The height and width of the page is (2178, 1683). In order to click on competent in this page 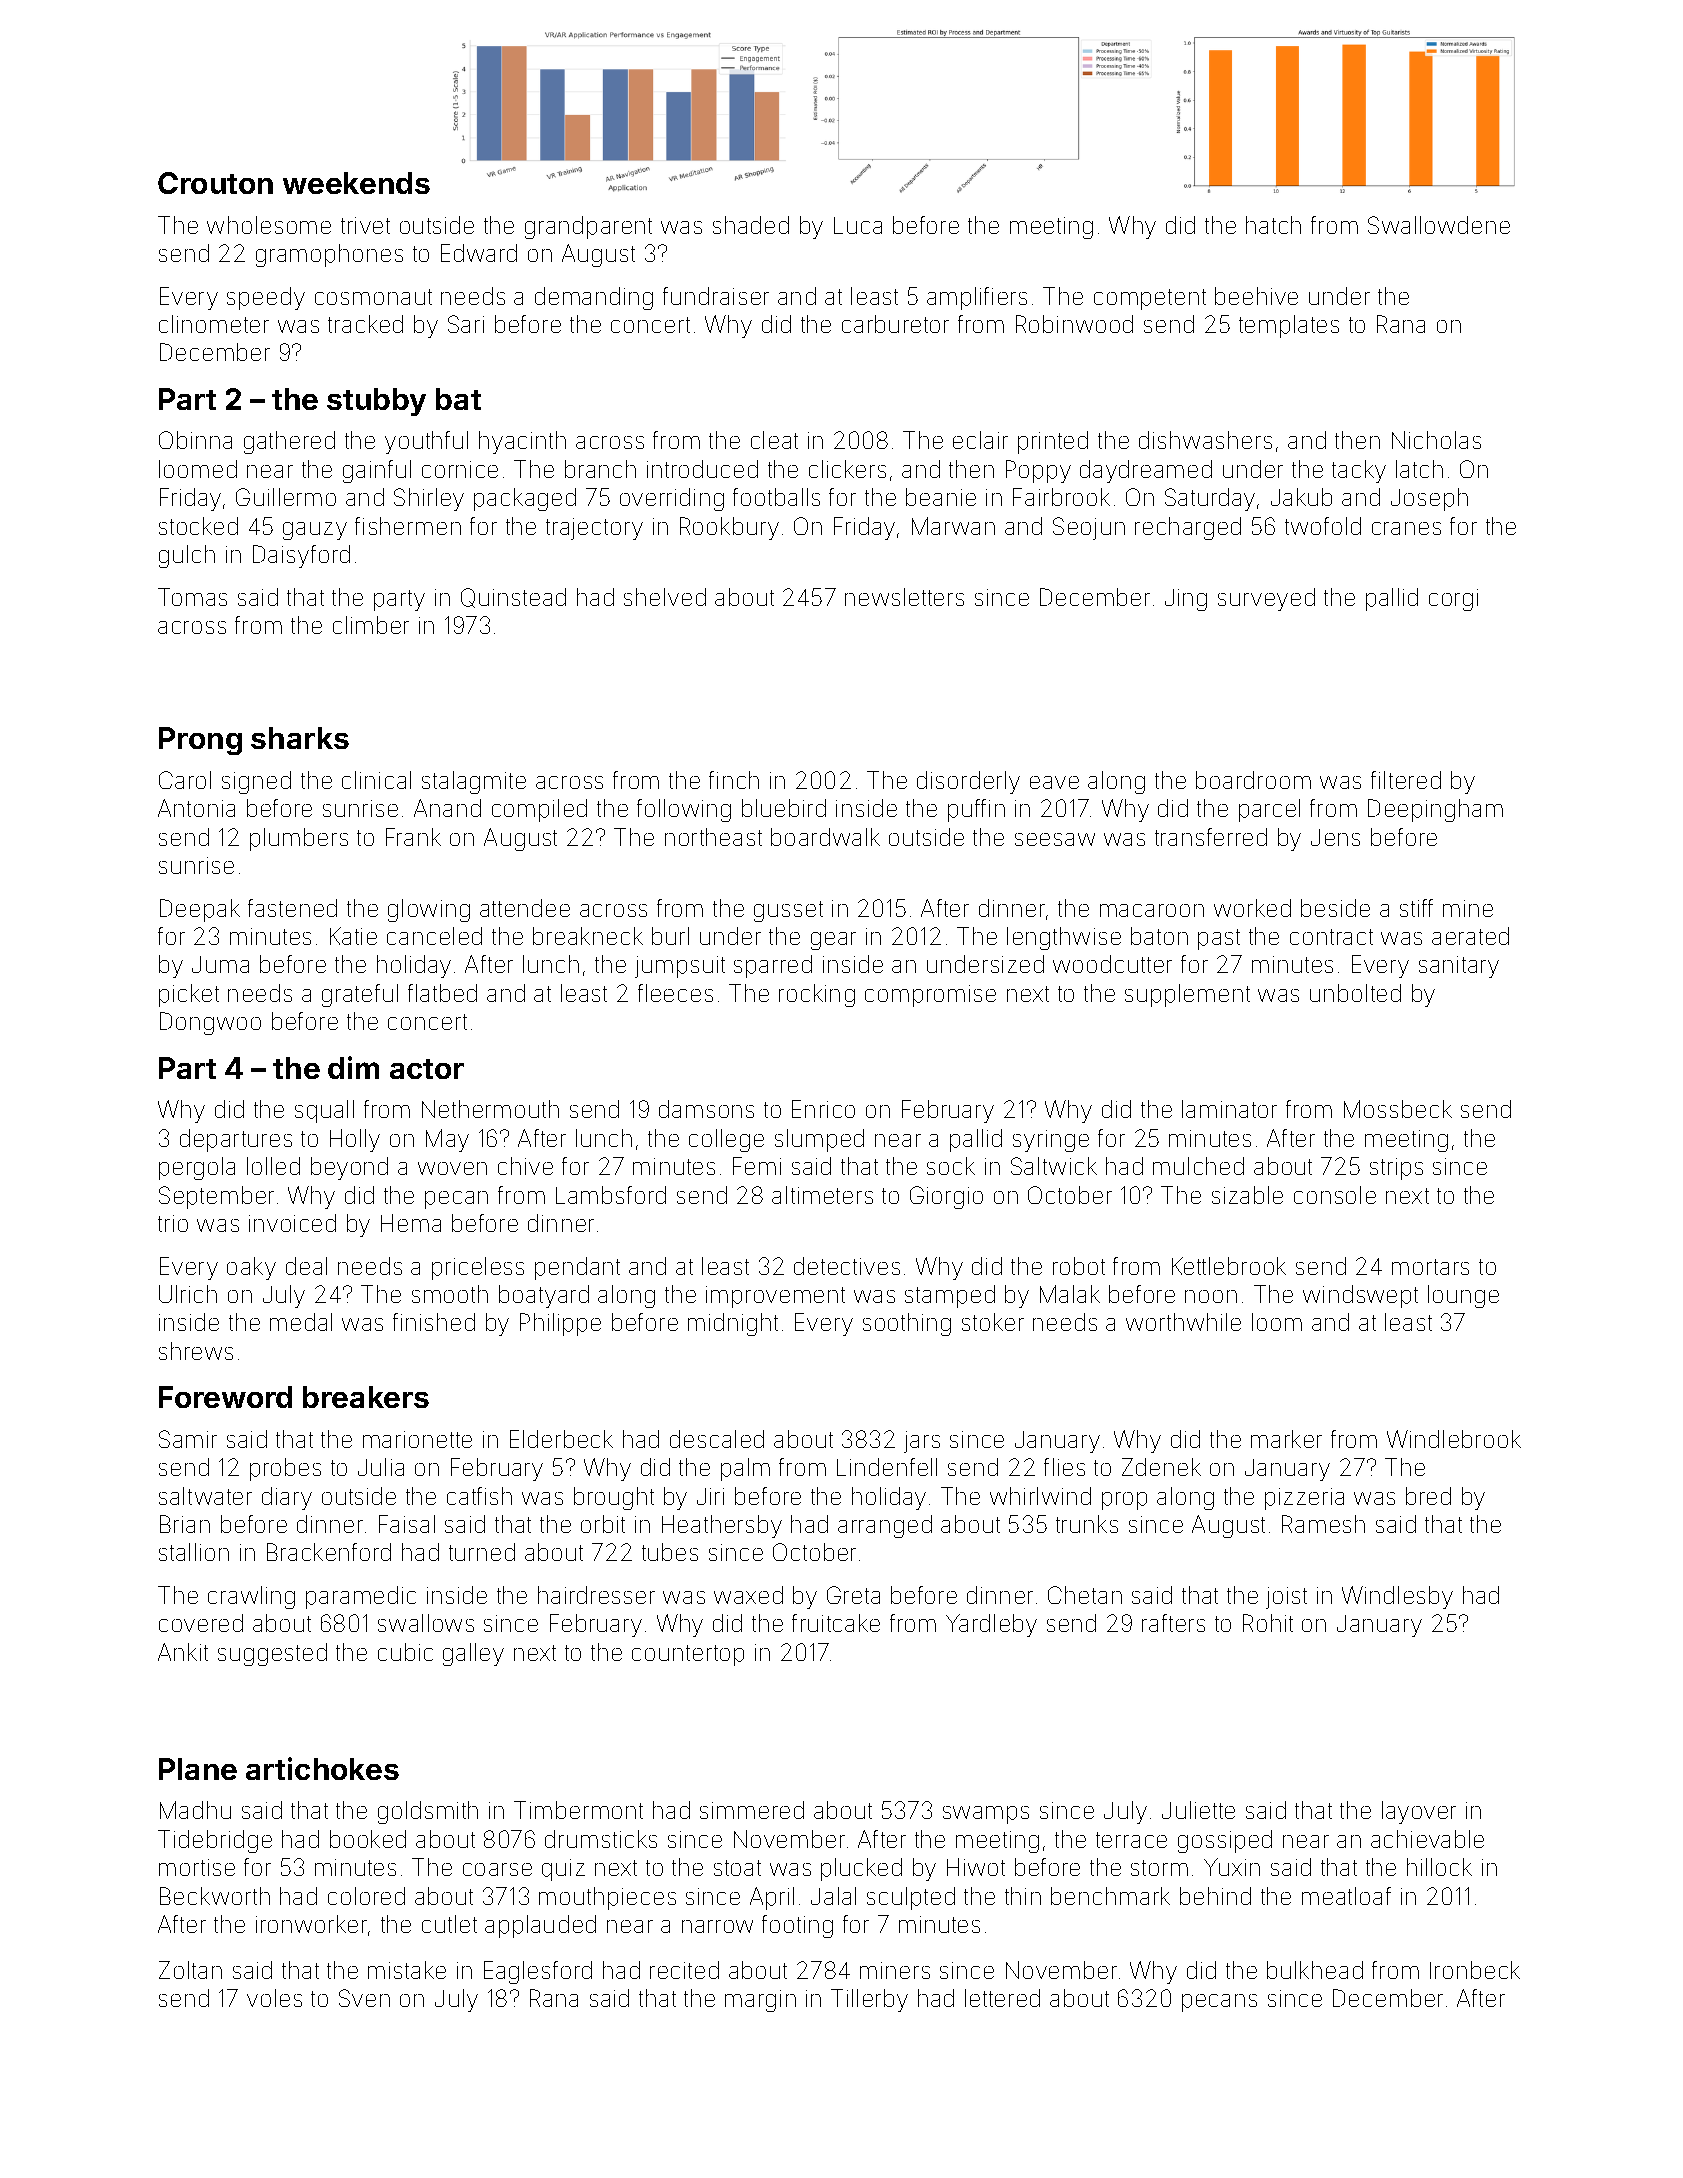, I will do `click(1150, 299)`.
